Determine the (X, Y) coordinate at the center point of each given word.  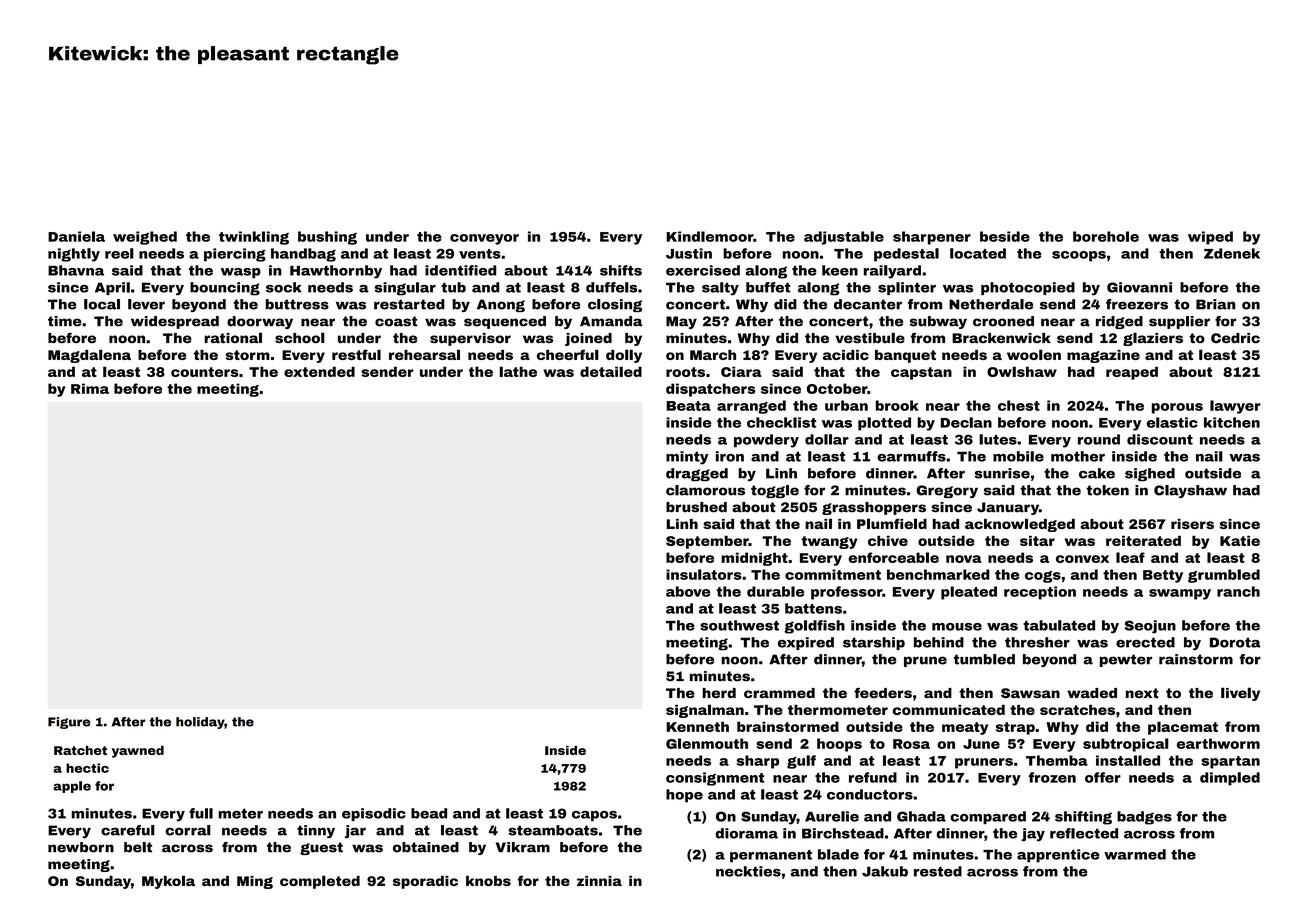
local (102, 304)
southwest (739, 625)
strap (1015, 728)
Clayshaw (1190, 491)
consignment (715, 779)
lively (1240, 694)
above (688, 591)
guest (321, 848)
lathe (518, 371)
